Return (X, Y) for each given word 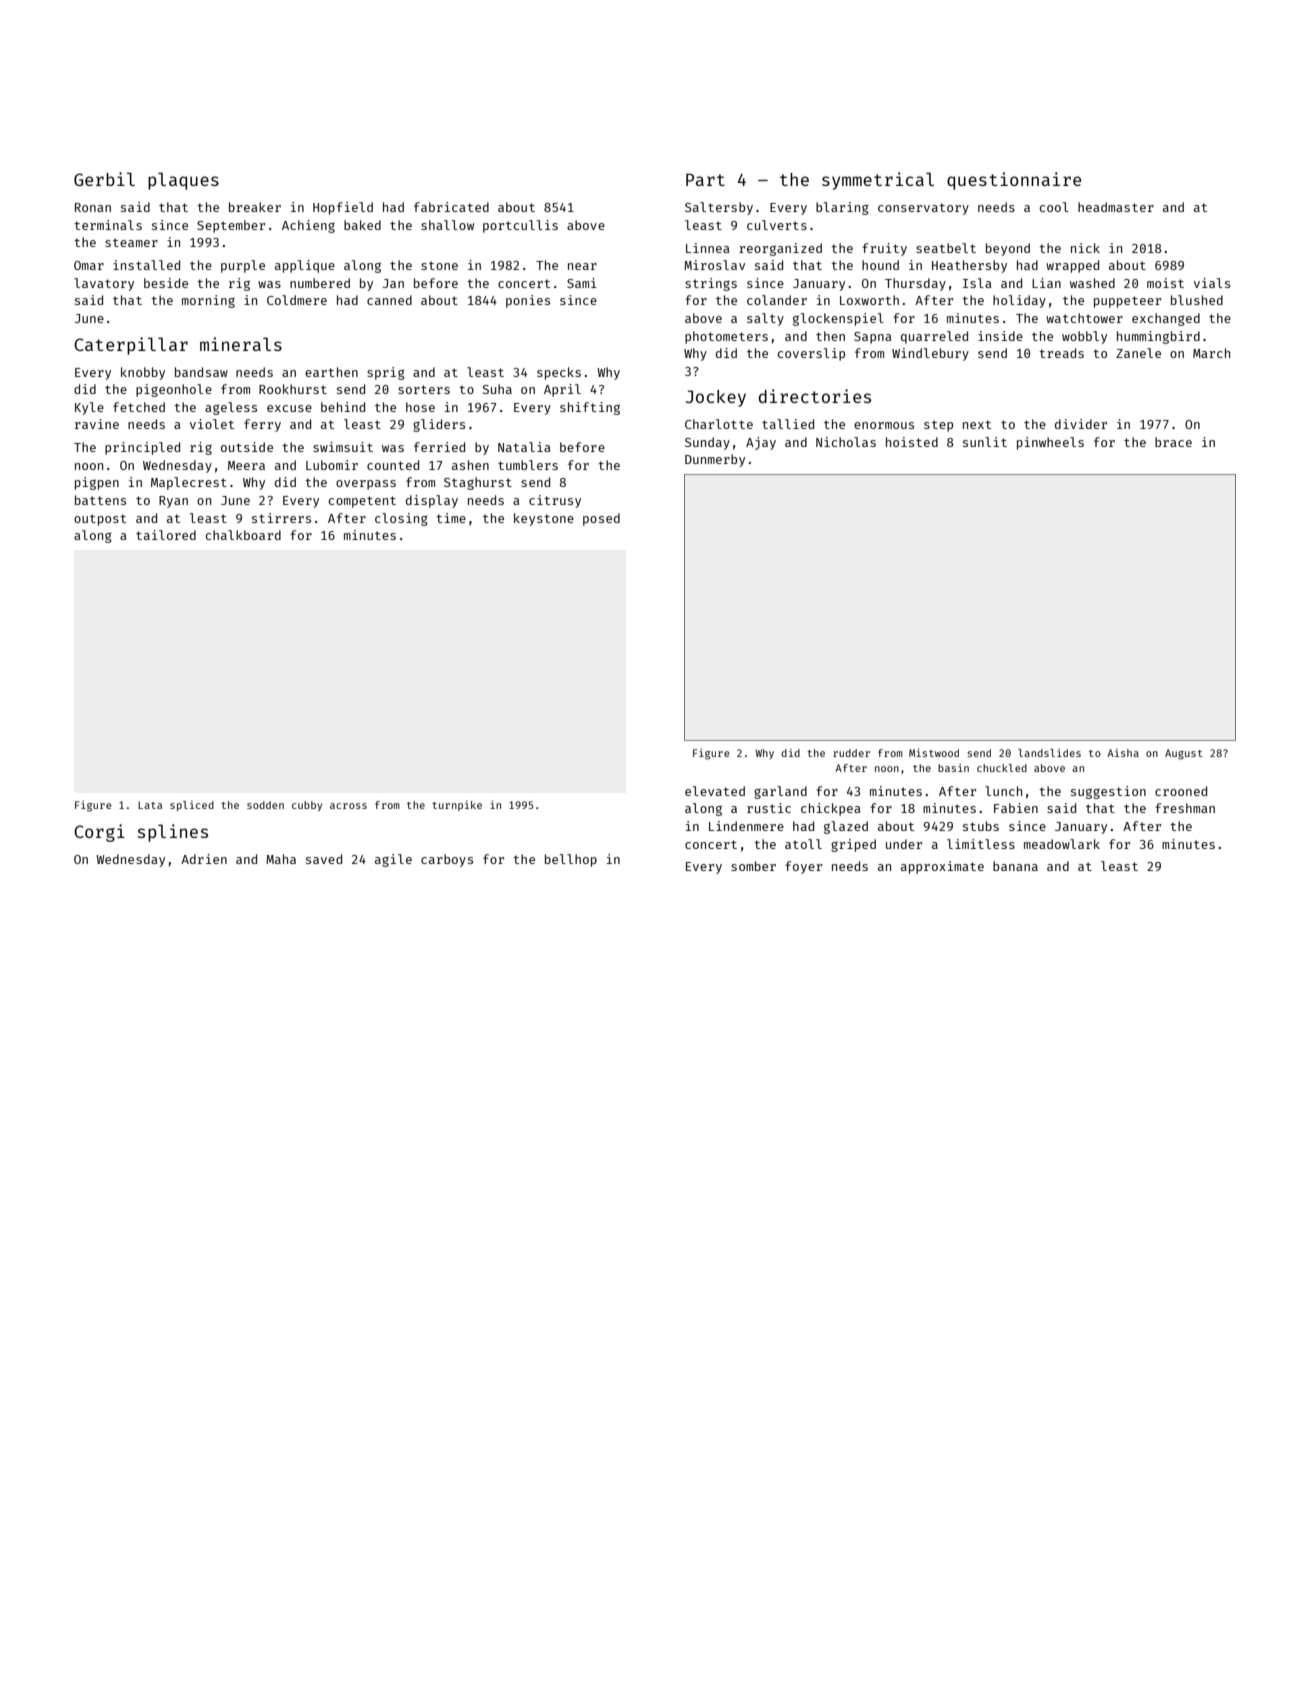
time (451, 518)
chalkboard (243, 535)
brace (1173, 442)
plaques (183, 181)
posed (601, 519)
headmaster (1116, 207)
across (348, 806)
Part (705, 179)
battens (100, 500)
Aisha (1123, 753)
